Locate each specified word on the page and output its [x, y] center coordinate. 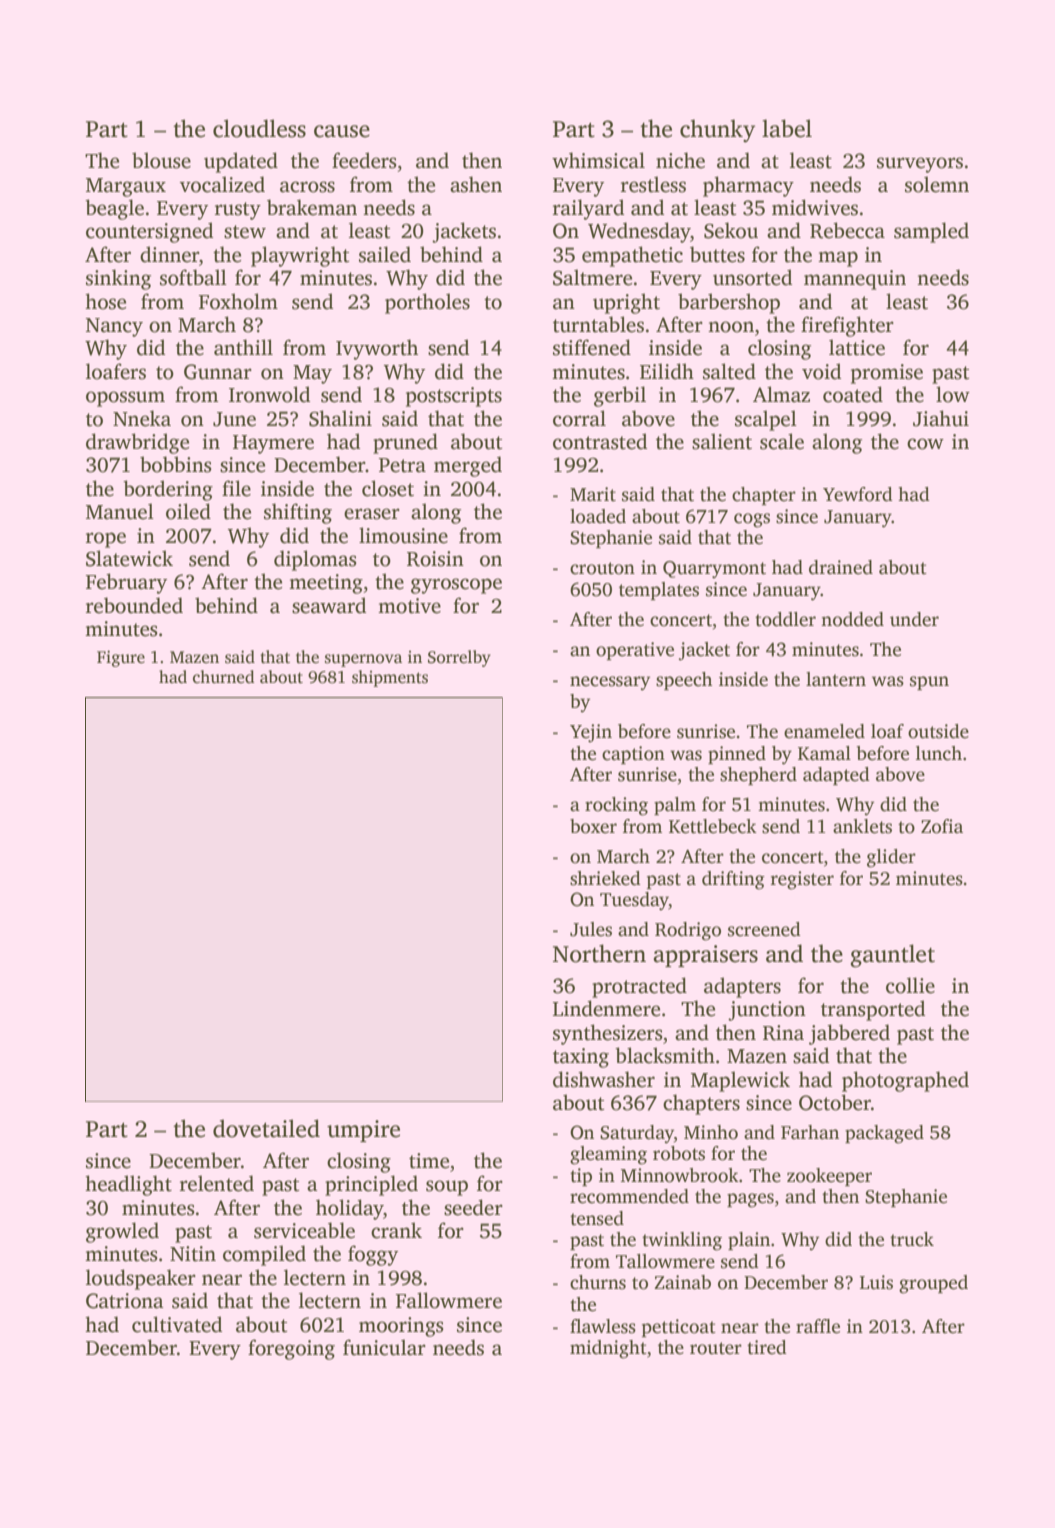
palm [675, 806]
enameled [824, 731]
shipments [390, 678]
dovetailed [266, 1128]
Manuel [120, 511]
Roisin [435, 559]
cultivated [177, 1324]
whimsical [598, 160]
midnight [608, 1349]
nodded [852, 619]
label [787, 128]
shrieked [605, 878]
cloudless [259, 128]
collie [910, 985]
